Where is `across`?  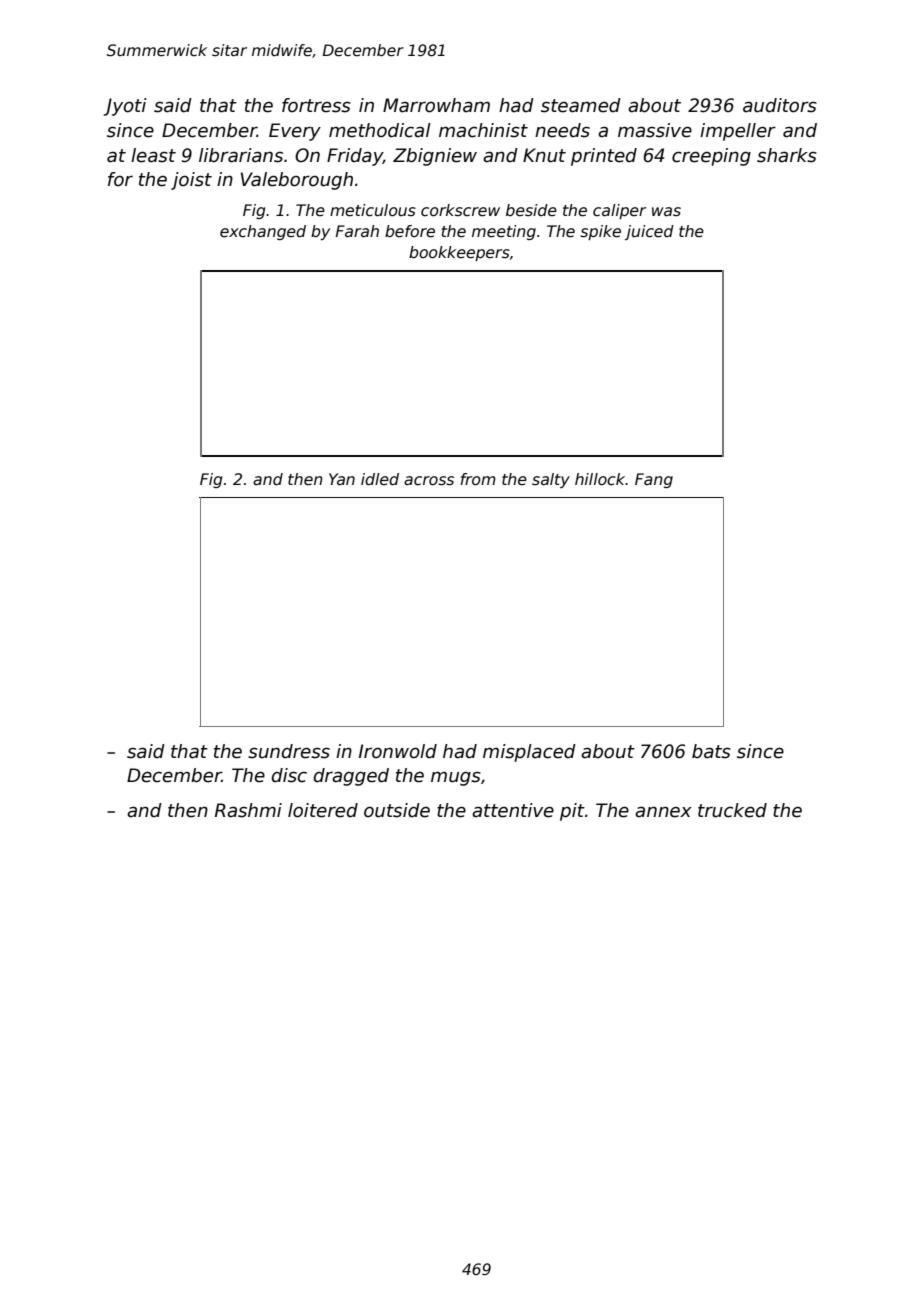
across is located at coordinates (429, 481).
